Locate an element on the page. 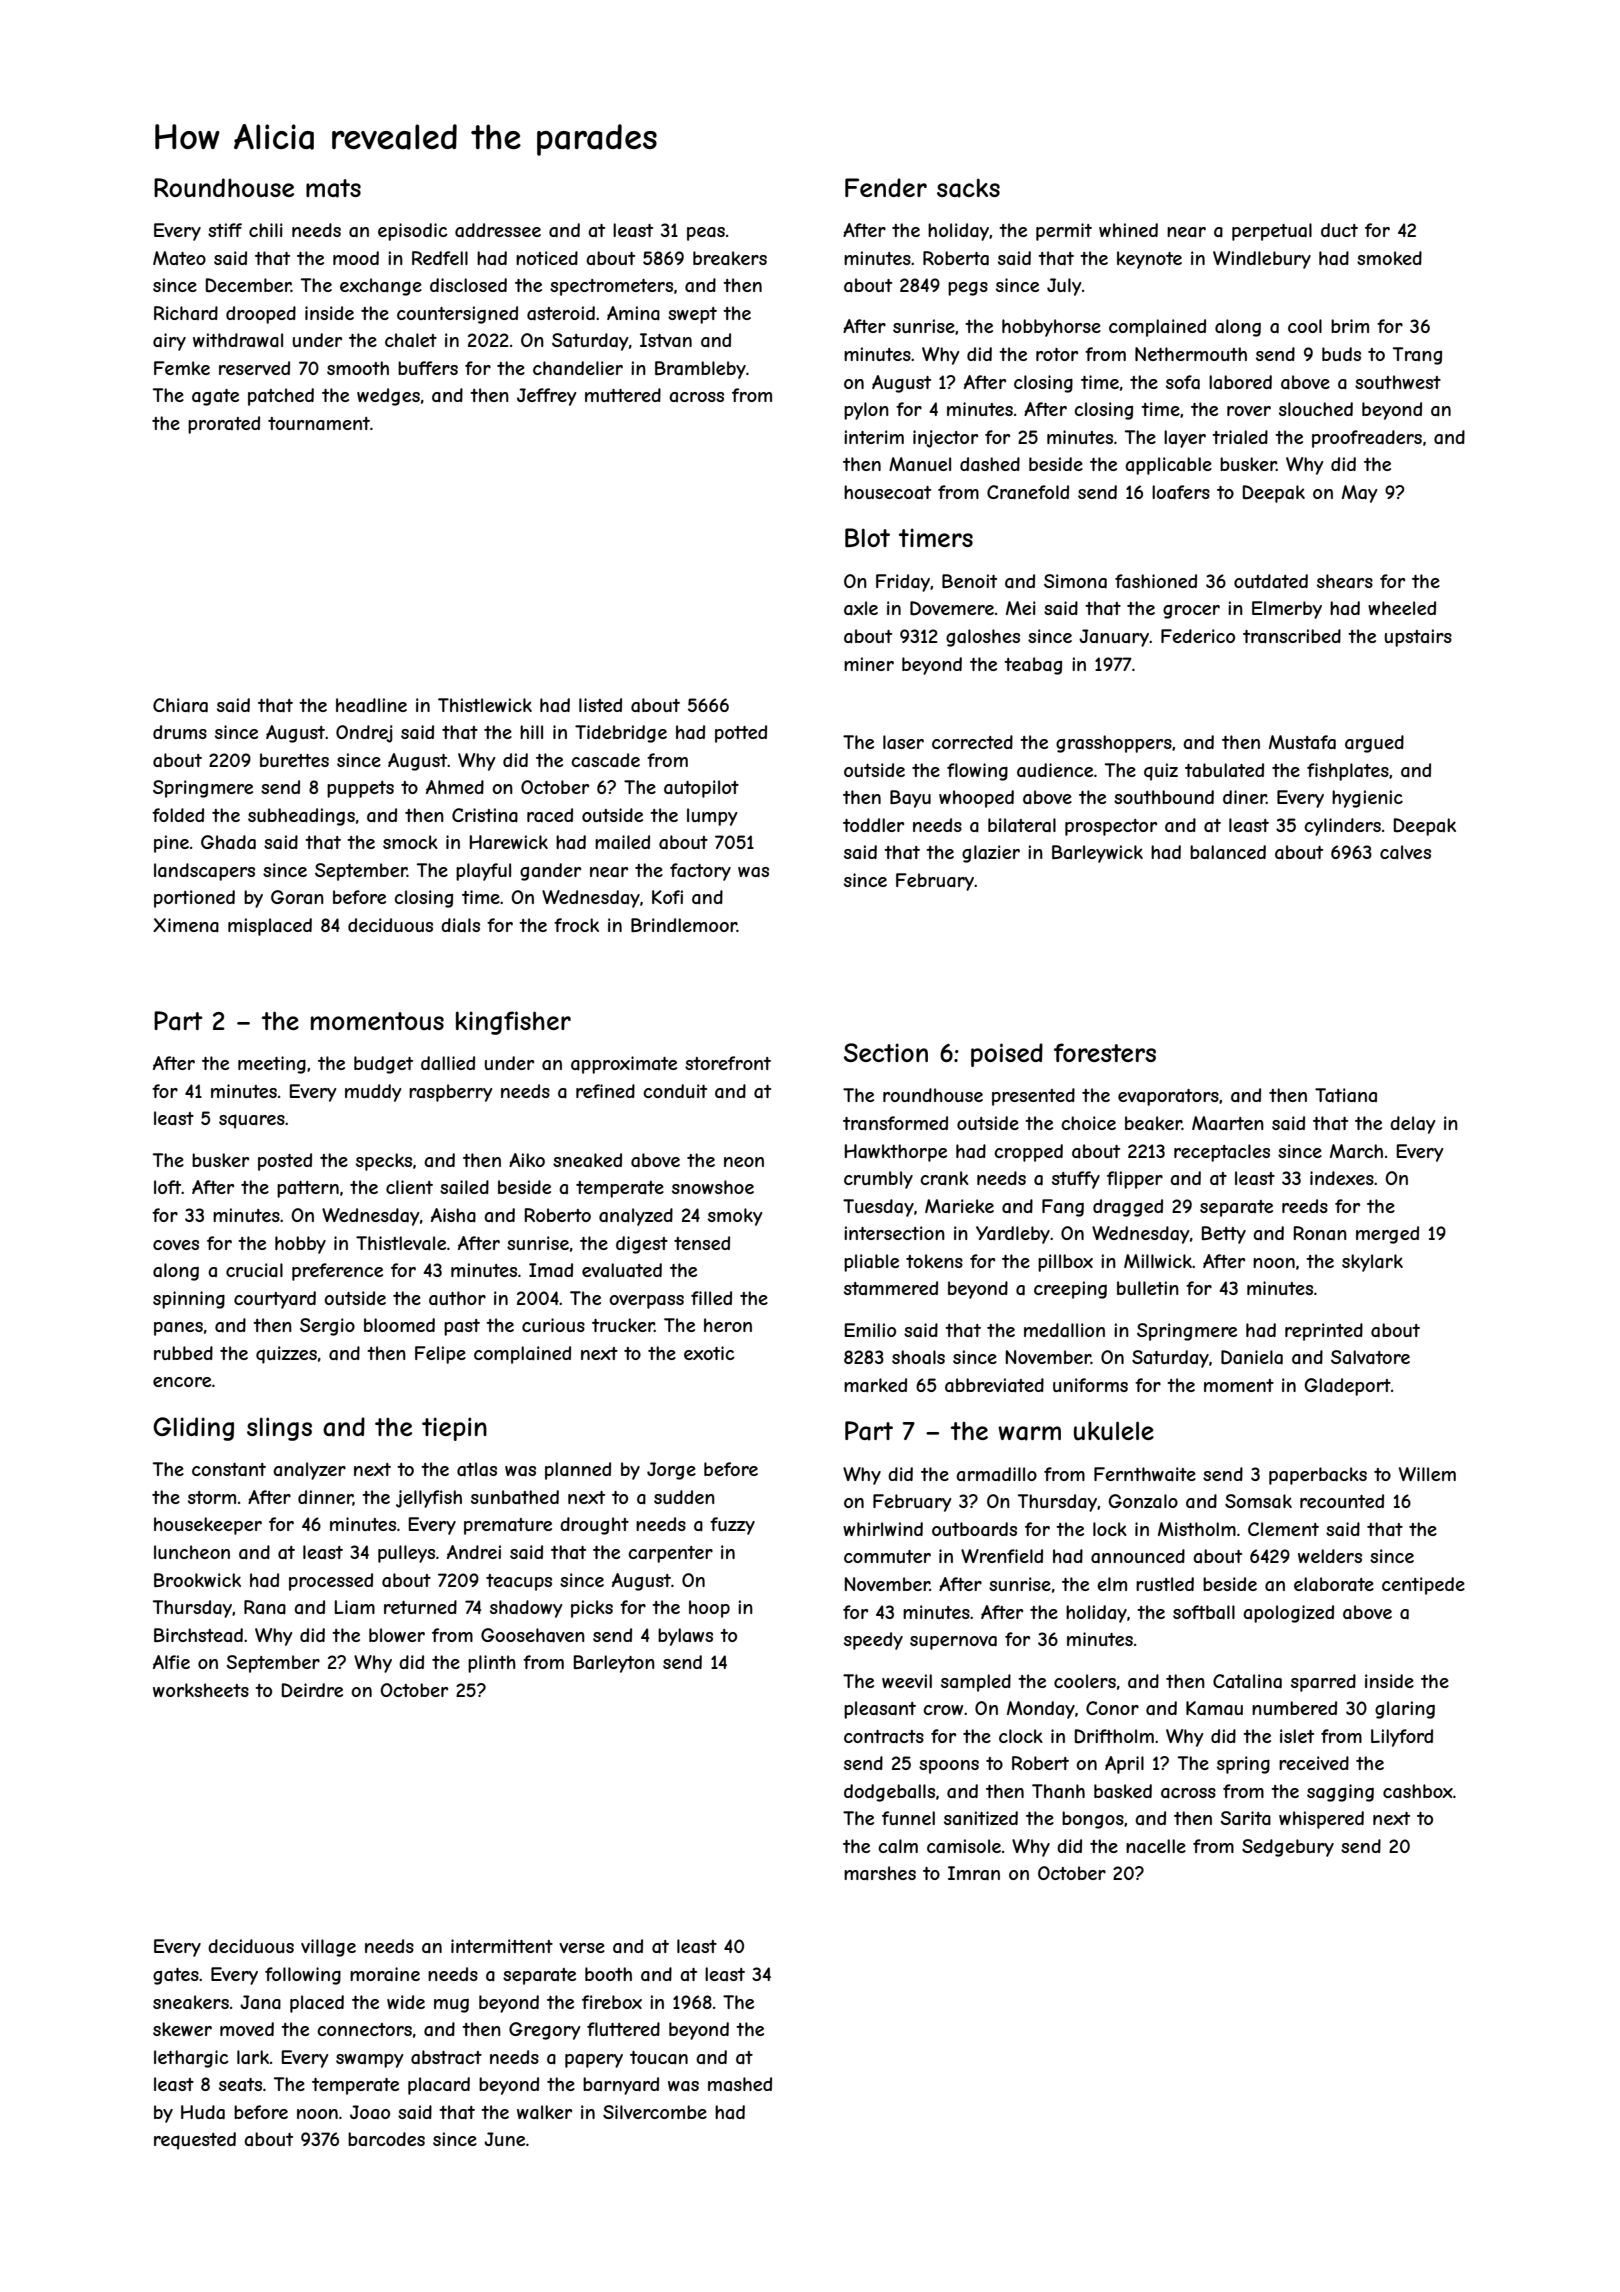 The image size is (1620, 2292). duct is located at coordinates (1339, 230).
